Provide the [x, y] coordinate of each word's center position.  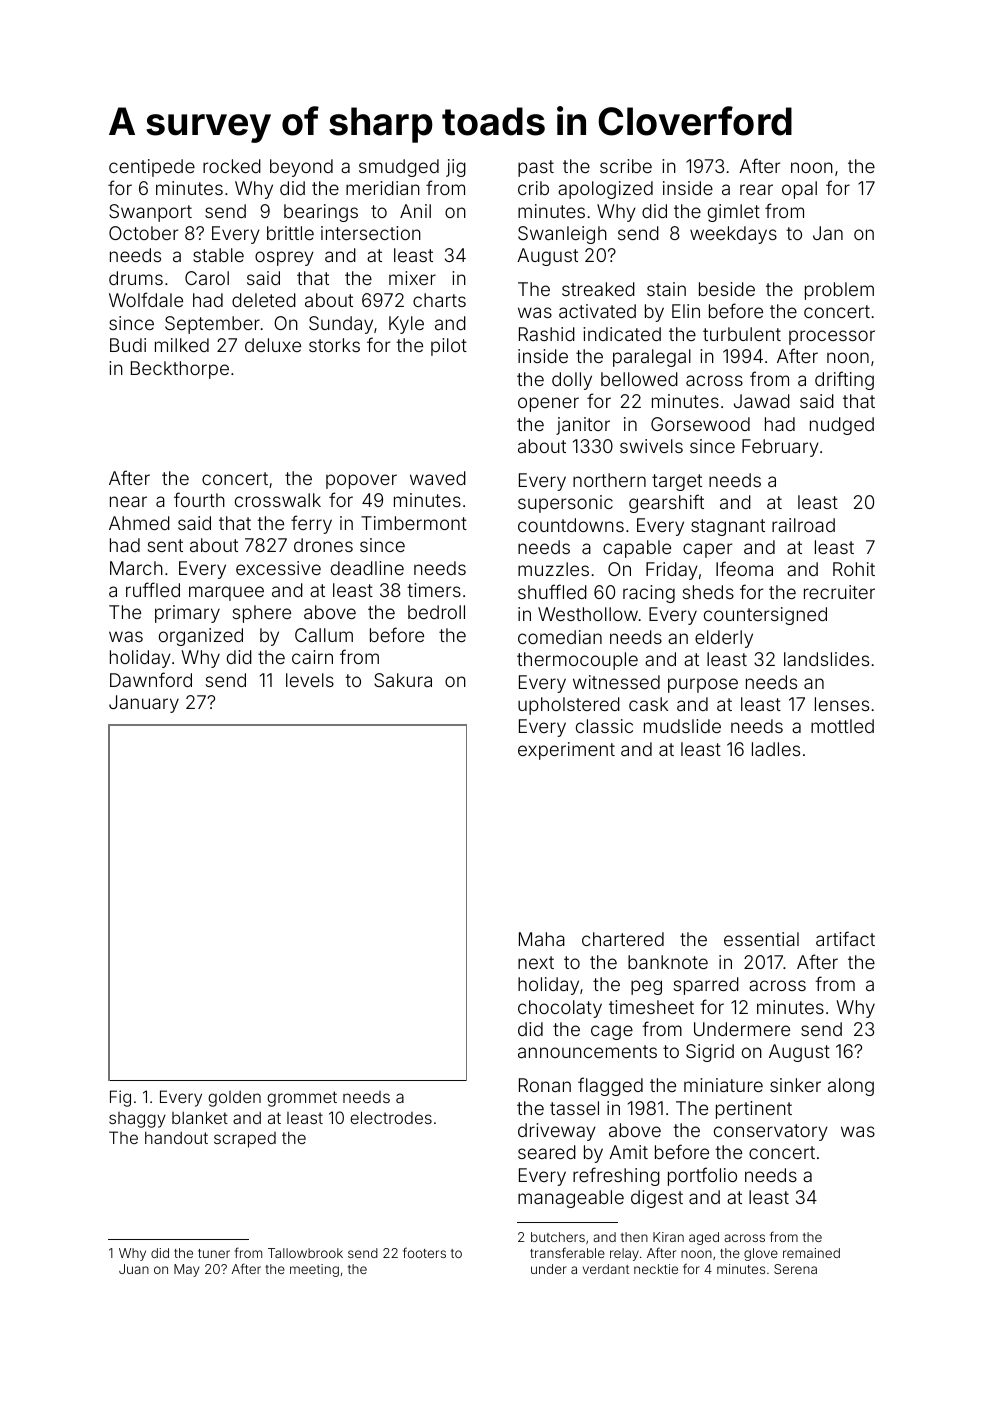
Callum [324, 635]
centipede [152, 168]
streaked [598, 289]
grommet [302, 1099]
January [144, 704]
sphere [262, 614]
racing [649, 594]
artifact [845, 938]
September [212, 325]
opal [799, 190]
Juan [134, 1269]
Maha [542, 939]
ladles [776, 749]
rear [756, 189]
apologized [605, 190]
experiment [566, 751]
